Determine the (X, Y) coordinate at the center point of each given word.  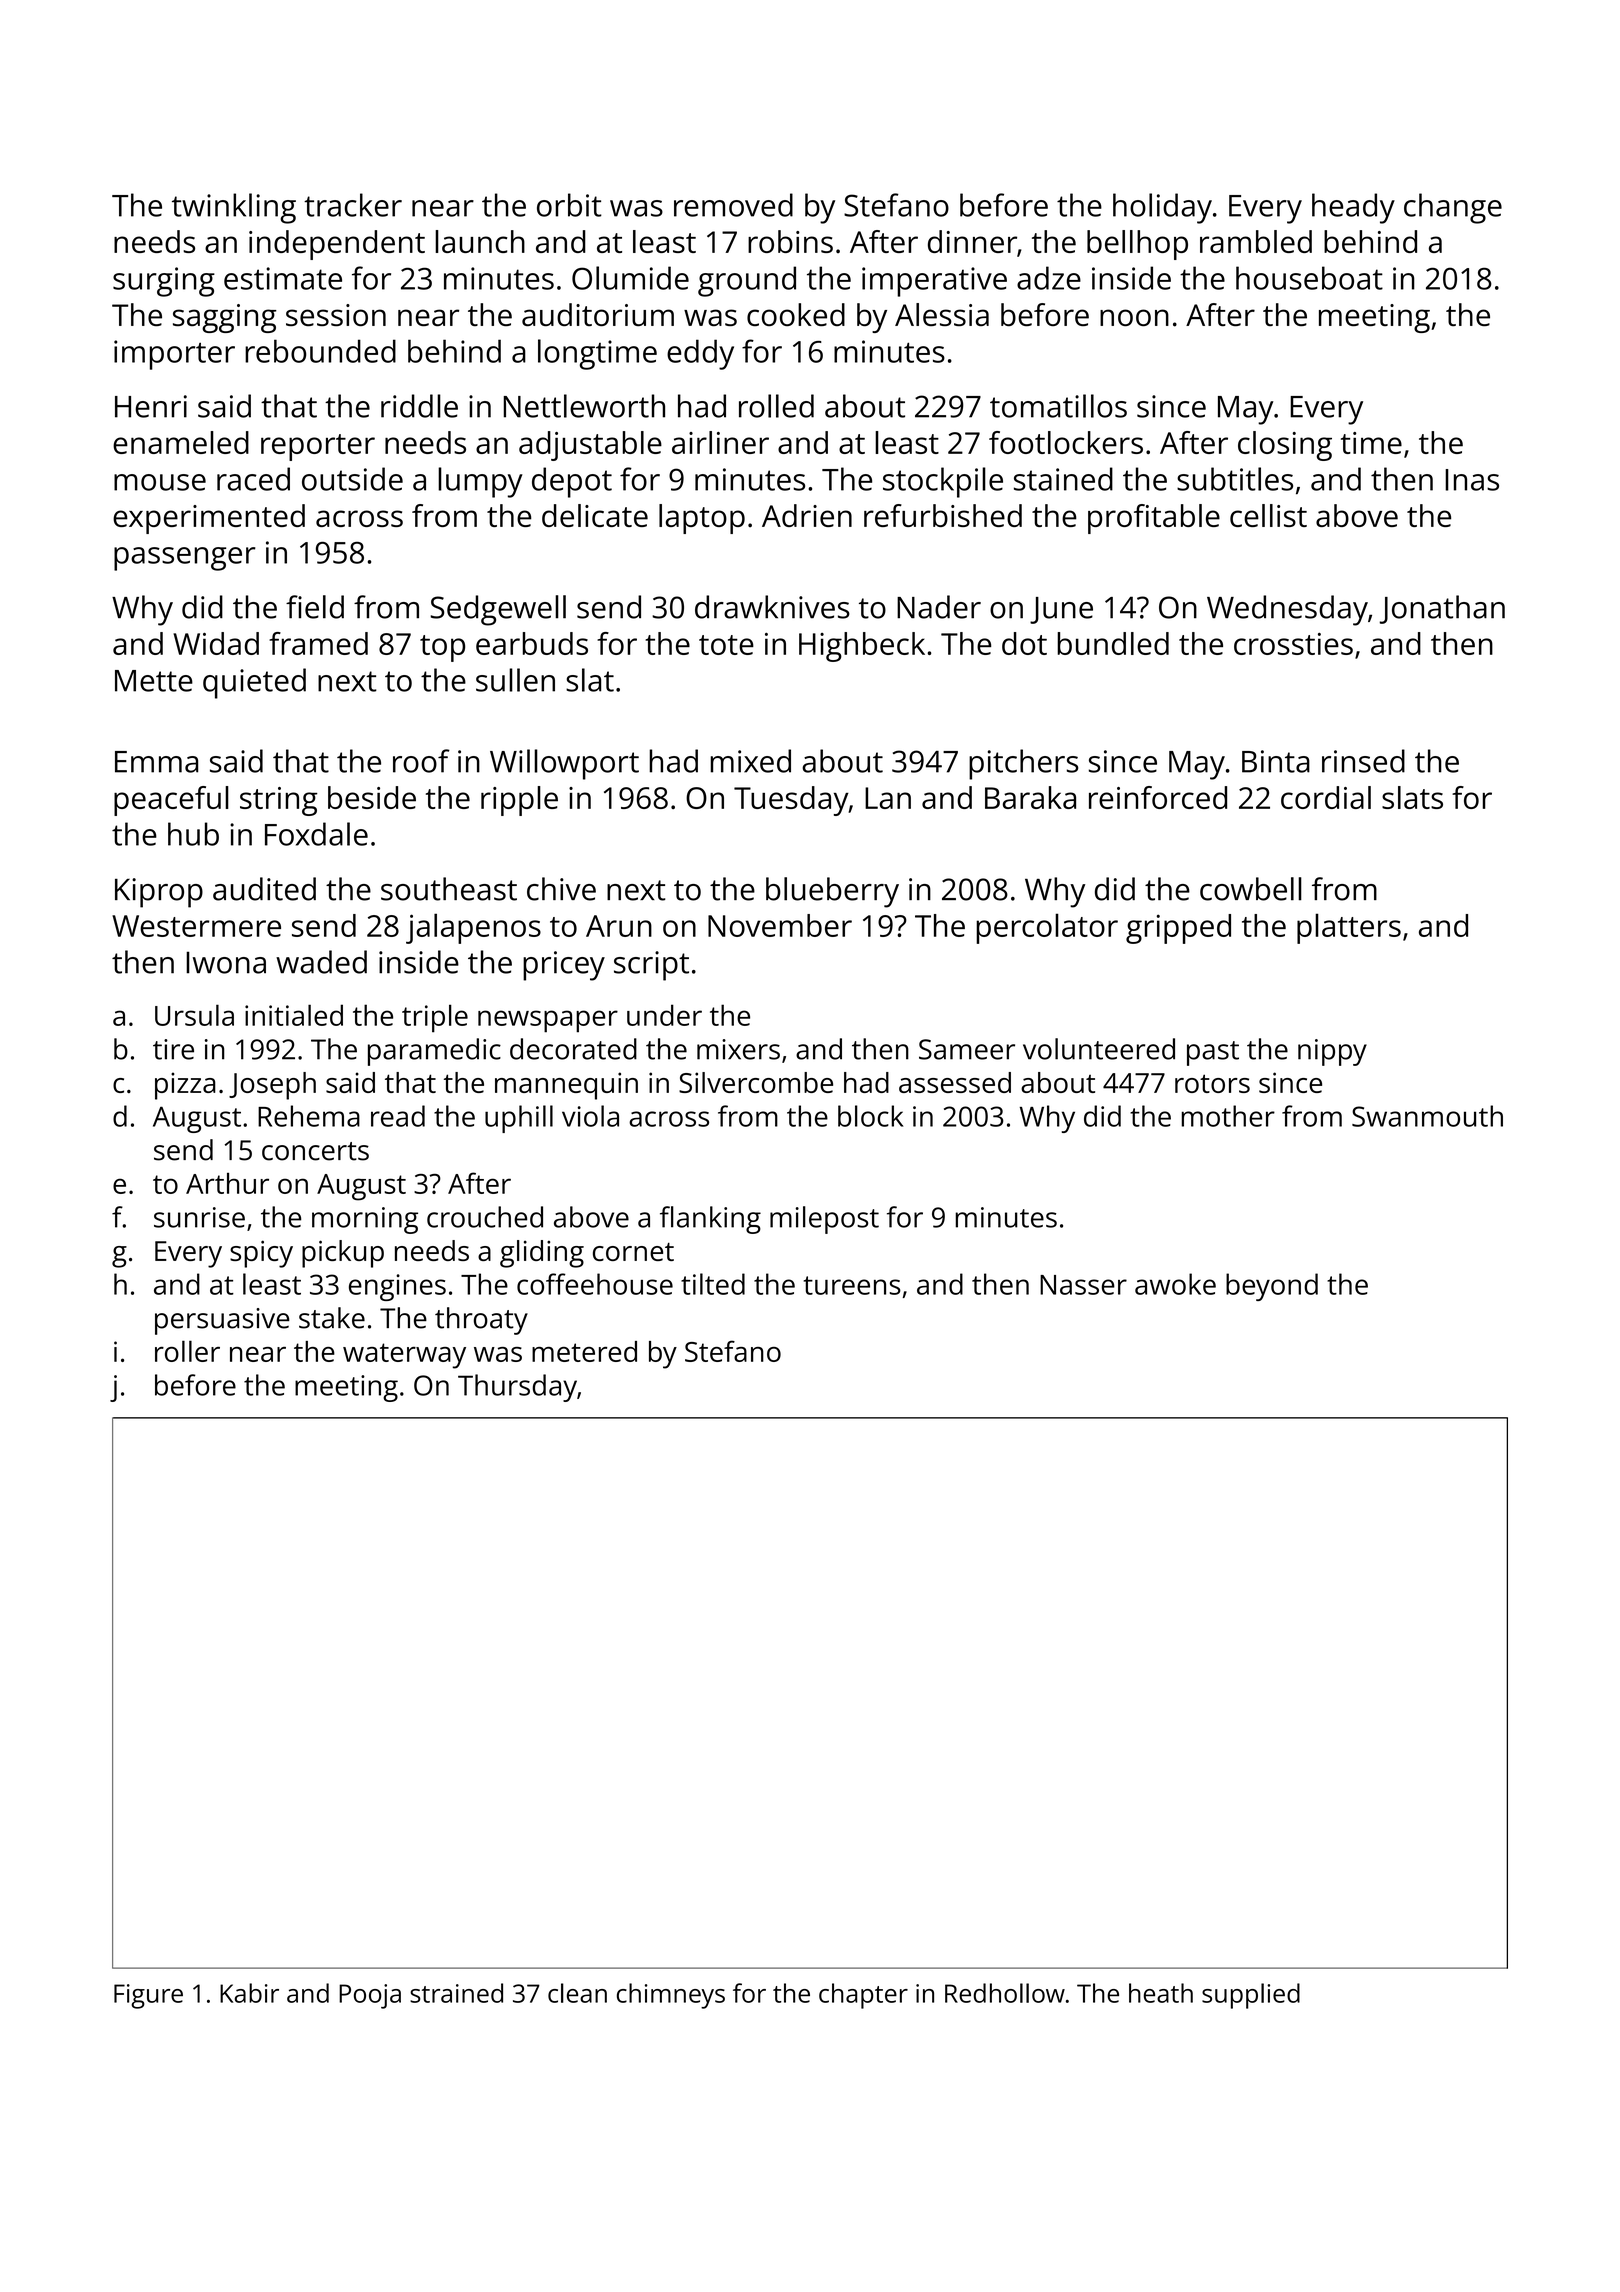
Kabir (249, 1993)
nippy (1332, 1052)
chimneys (671, 1996)
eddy (700, 354)
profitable (1154, 519)
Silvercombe (756, 1082)
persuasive (222, 1321)
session (336, 315)
